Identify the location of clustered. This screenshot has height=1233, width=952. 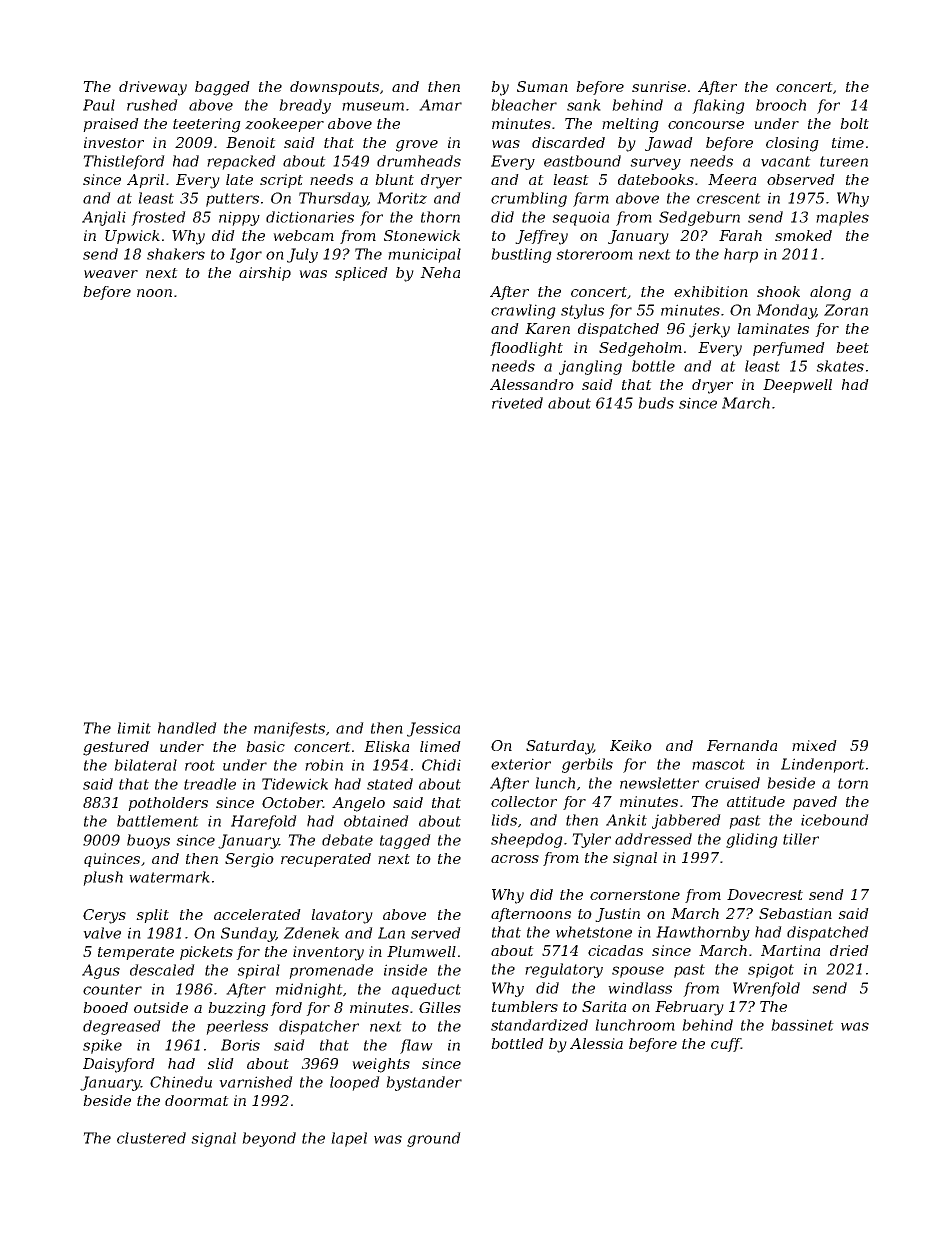
(151, 1138).
